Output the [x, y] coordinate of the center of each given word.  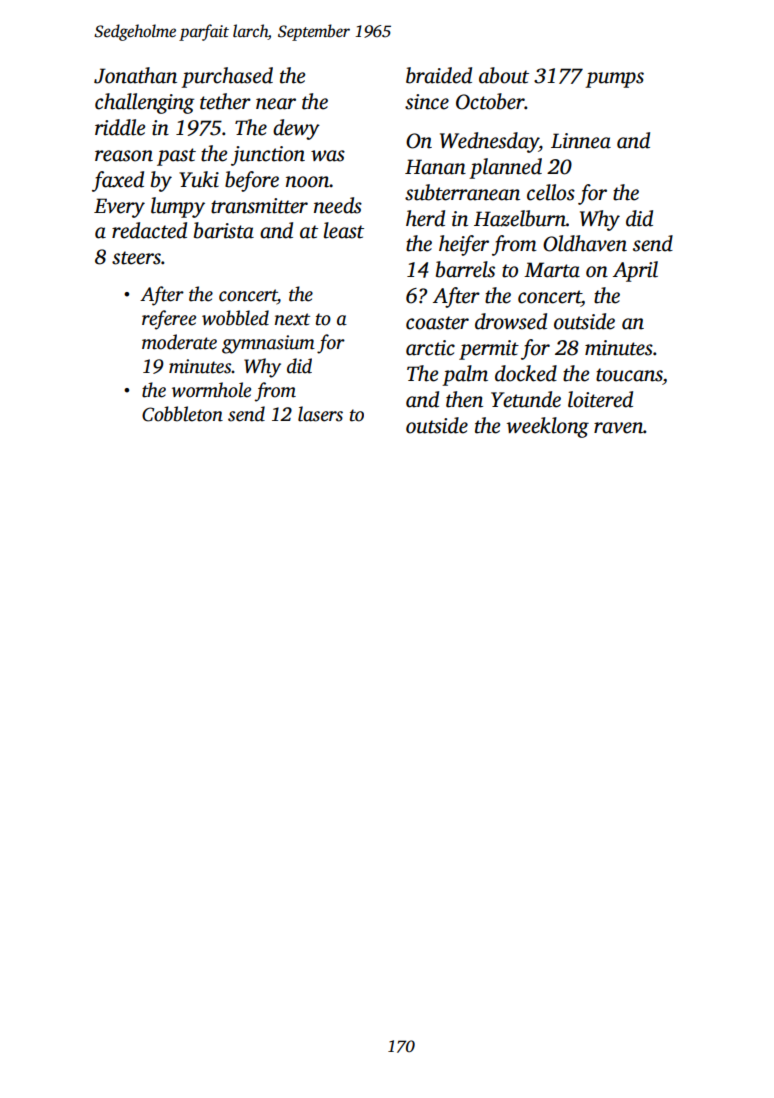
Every [119, 208]
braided [439, 75]
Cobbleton [182, 414]
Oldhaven [585, 243]
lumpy [178, 207]
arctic [430, 348]
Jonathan [135, 75]
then [464, 399]
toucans [629, 375]
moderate [179, 342]
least [344, 230]
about [504, 75]
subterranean [462, 192]
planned [505, 168]
